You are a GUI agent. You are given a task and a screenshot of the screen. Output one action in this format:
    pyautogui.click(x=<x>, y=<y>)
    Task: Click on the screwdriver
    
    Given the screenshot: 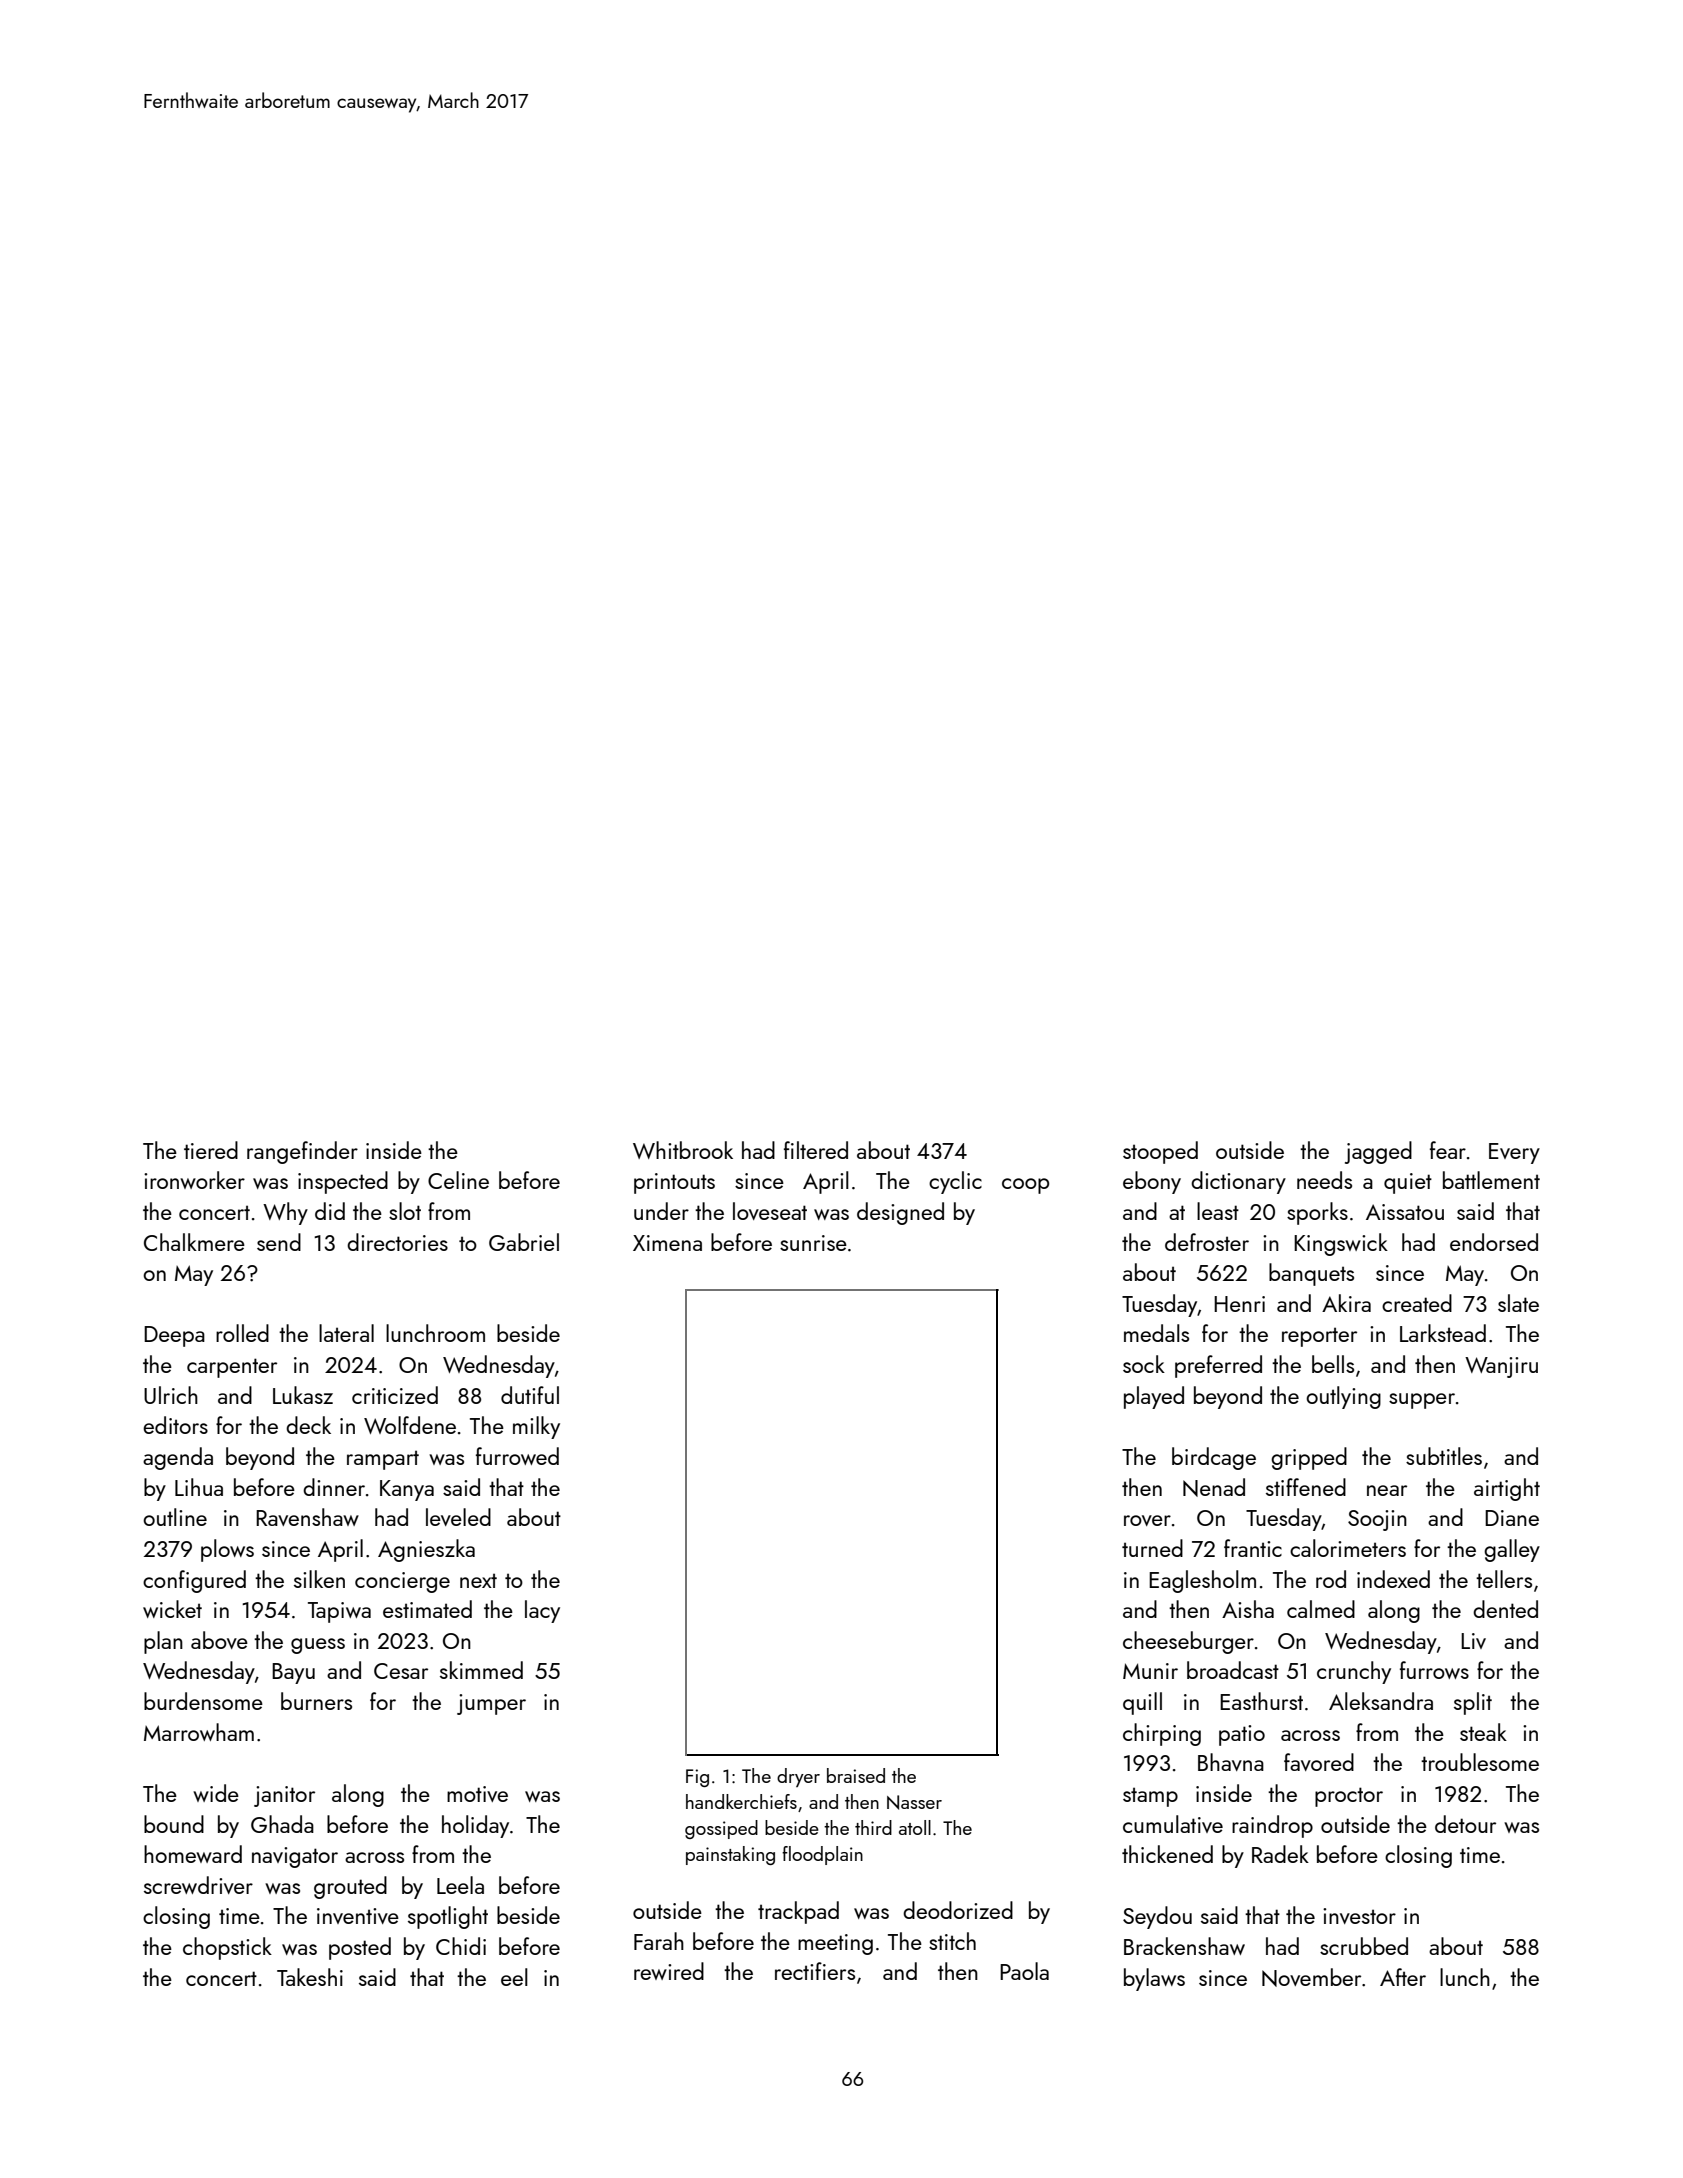 What is the action you would take?
    pyautogui.click(x=198, y=1885)
